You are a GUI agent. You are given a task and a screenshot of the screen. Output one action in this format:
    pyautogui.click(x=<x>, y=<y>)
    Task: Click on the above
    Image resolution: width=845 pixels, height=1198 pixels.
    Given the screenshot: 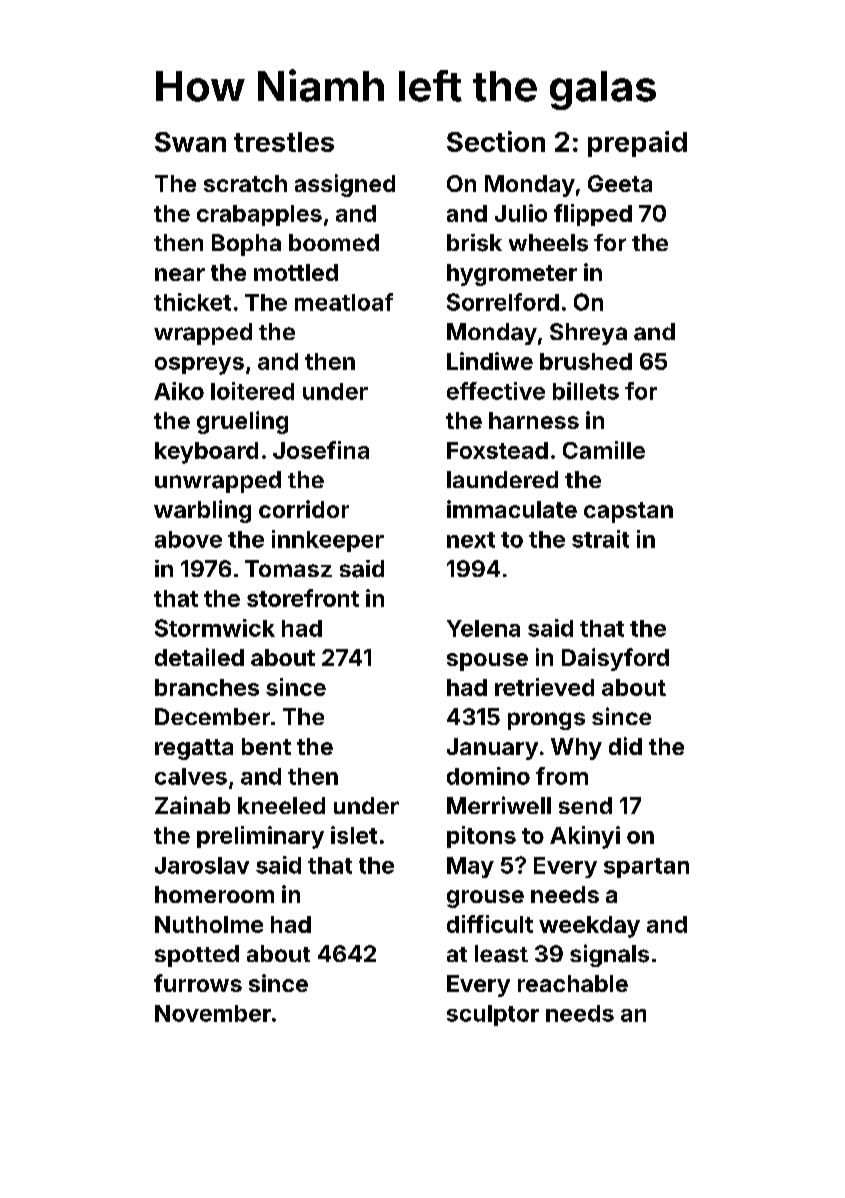 What is the action you would take?
    pyautogui.click(x=188, y=539)
